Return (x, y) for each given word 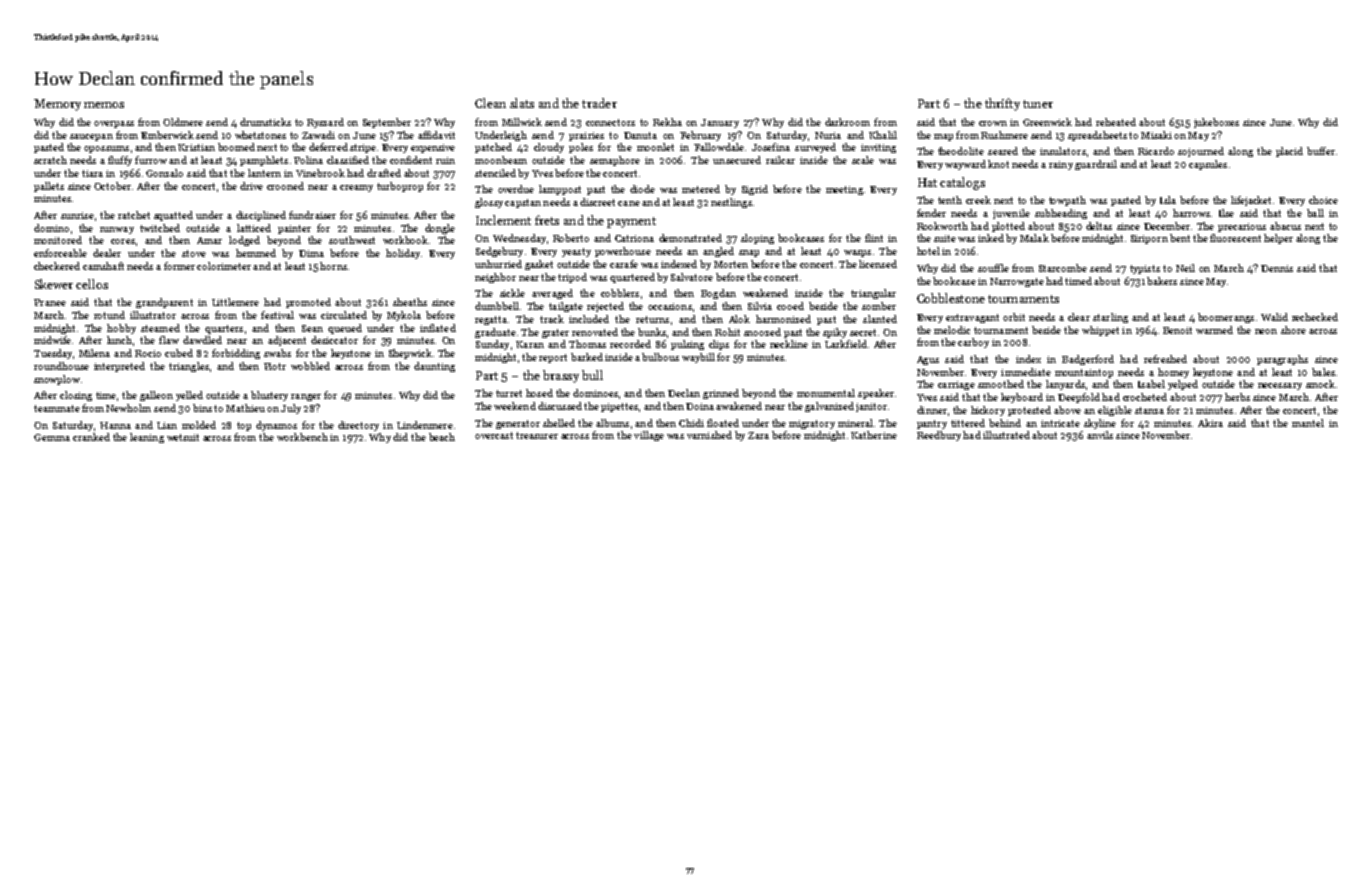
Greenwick (1047, 122)
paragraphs (1282, 360)
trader (599, 103)
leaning (147, 438)
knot (998, 164)
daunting (434, 367)
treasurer (537, 435)
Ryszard (325, 123)
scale (863, 160)
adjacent (287, 341)
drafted (384, 173)
